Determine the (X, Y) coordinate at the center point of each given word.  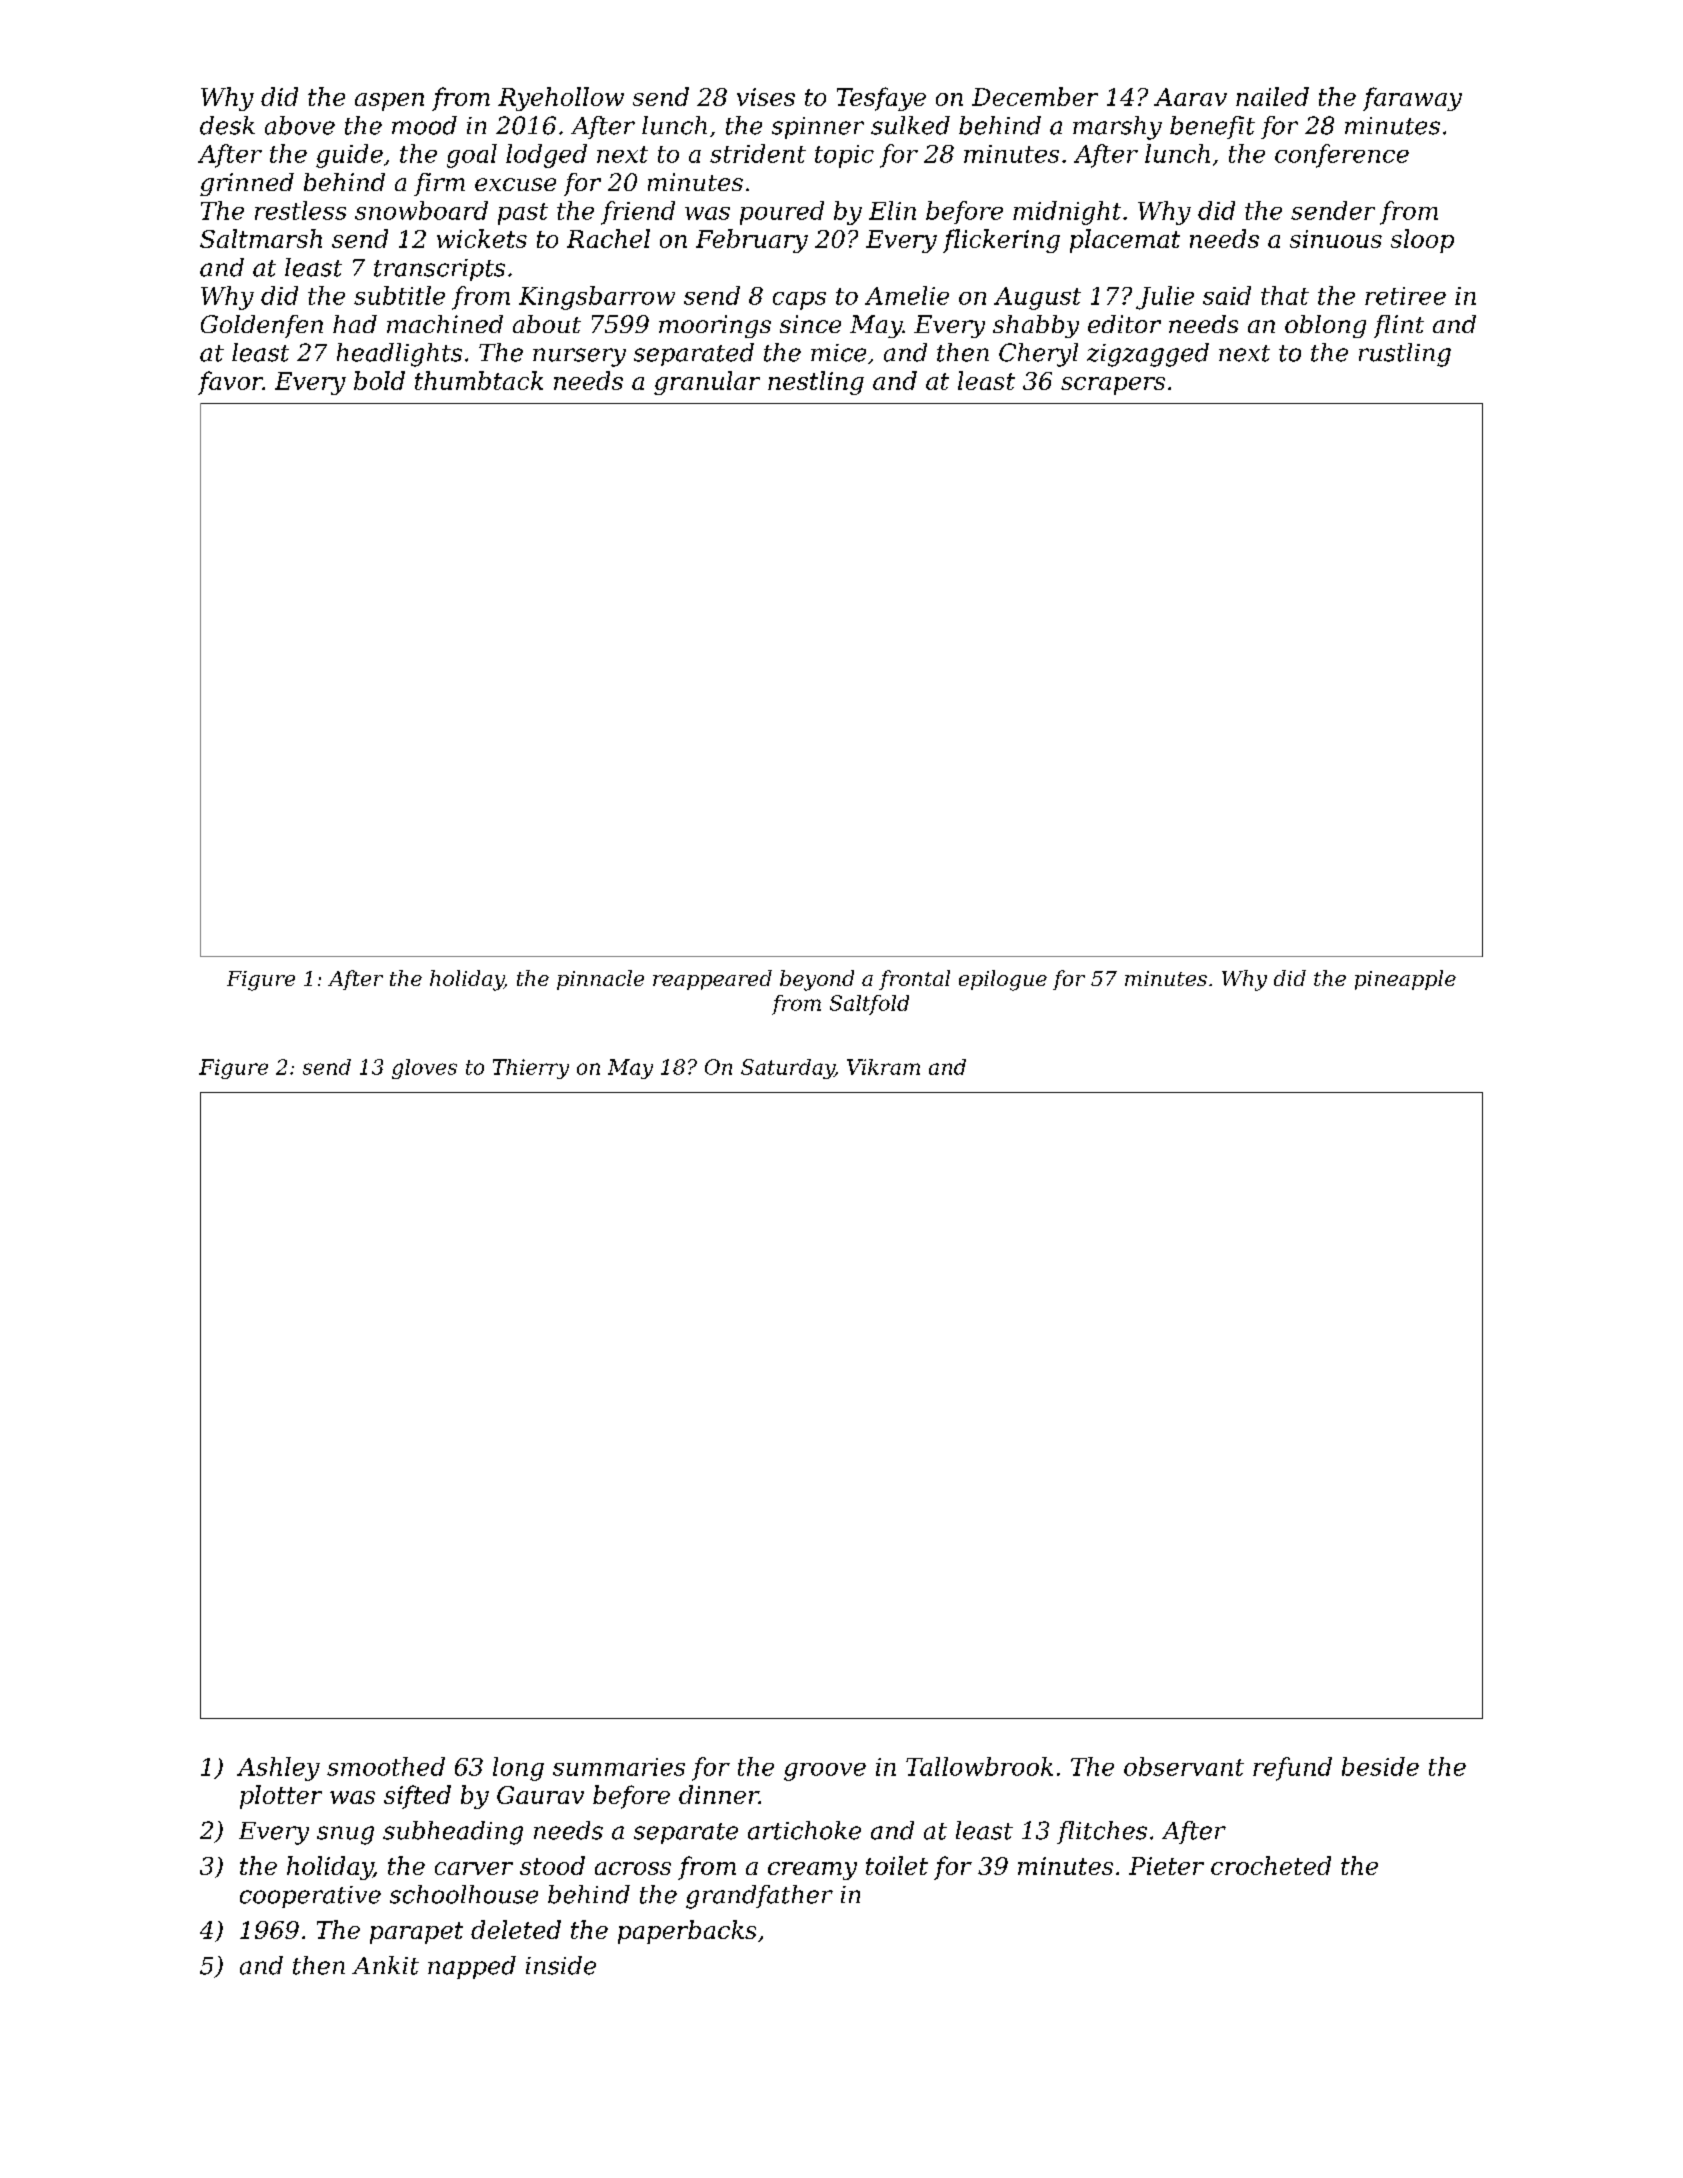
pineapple (1405, 980)
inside (561, 1965)
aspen (389, 102)
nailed (1272, 96)
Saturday (788, 1069)
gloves (424, 1069)
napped (472, 1967)
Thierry (531, 1069)
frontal (914, 980)
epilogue (1003, 980)
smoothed (386, 1766)
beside (1380, 1766)
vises (766, 97)
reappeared (712, 980)
